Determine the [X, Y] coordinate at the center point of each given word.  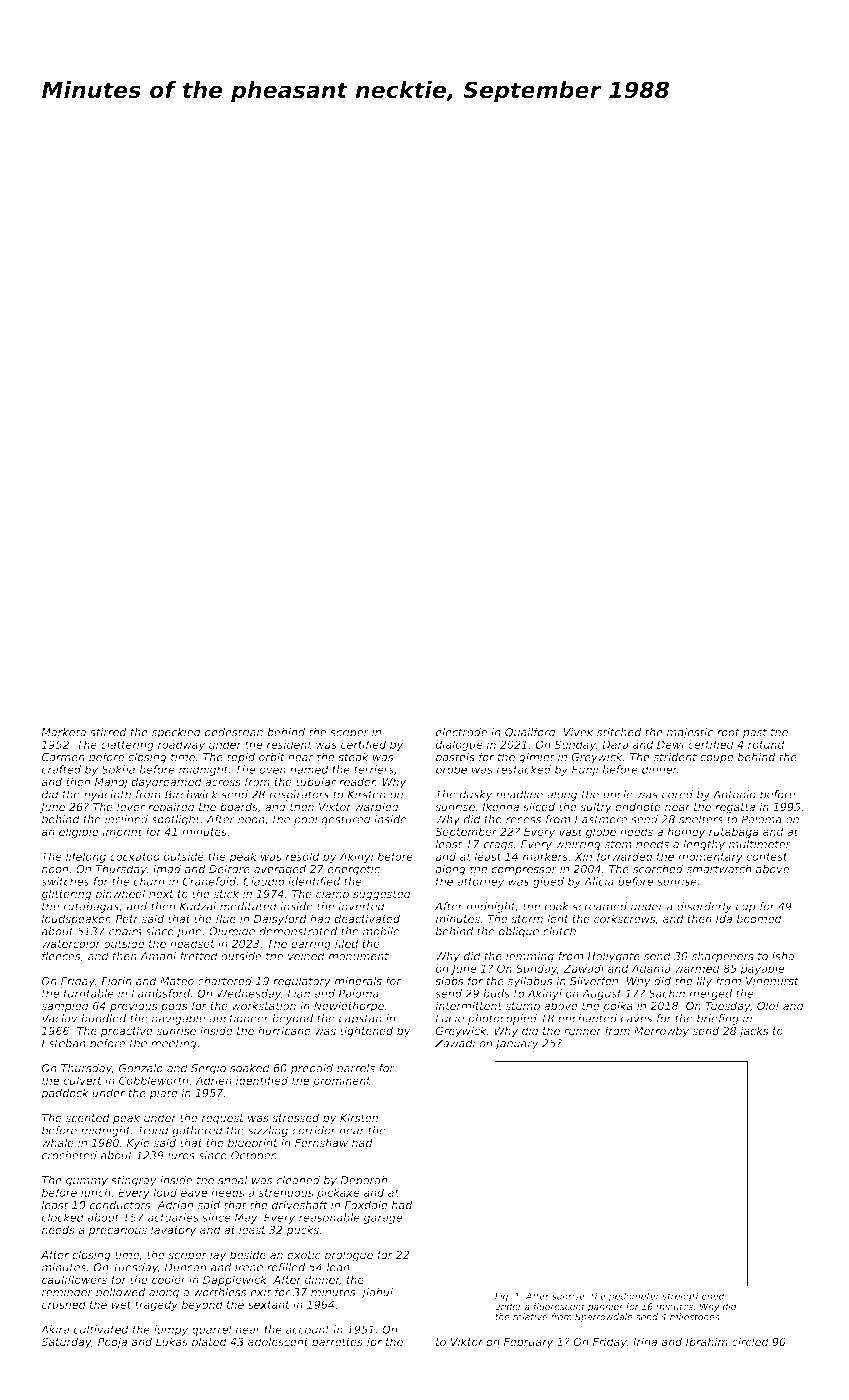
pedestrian [233, 733]
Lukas [172, 1341]
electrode [461, 732]
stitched [619, 732]
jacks [754, 1032]
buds [496, 993]
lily [704, 982]
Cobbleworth [153, 1080]
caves [637, 1019]
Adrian [175, 1205]
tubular [316, 781]
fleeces [61, 956]
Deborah [363, 1180]
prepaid [312, 1069]
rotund [766, 744]
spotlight [175, 820]
